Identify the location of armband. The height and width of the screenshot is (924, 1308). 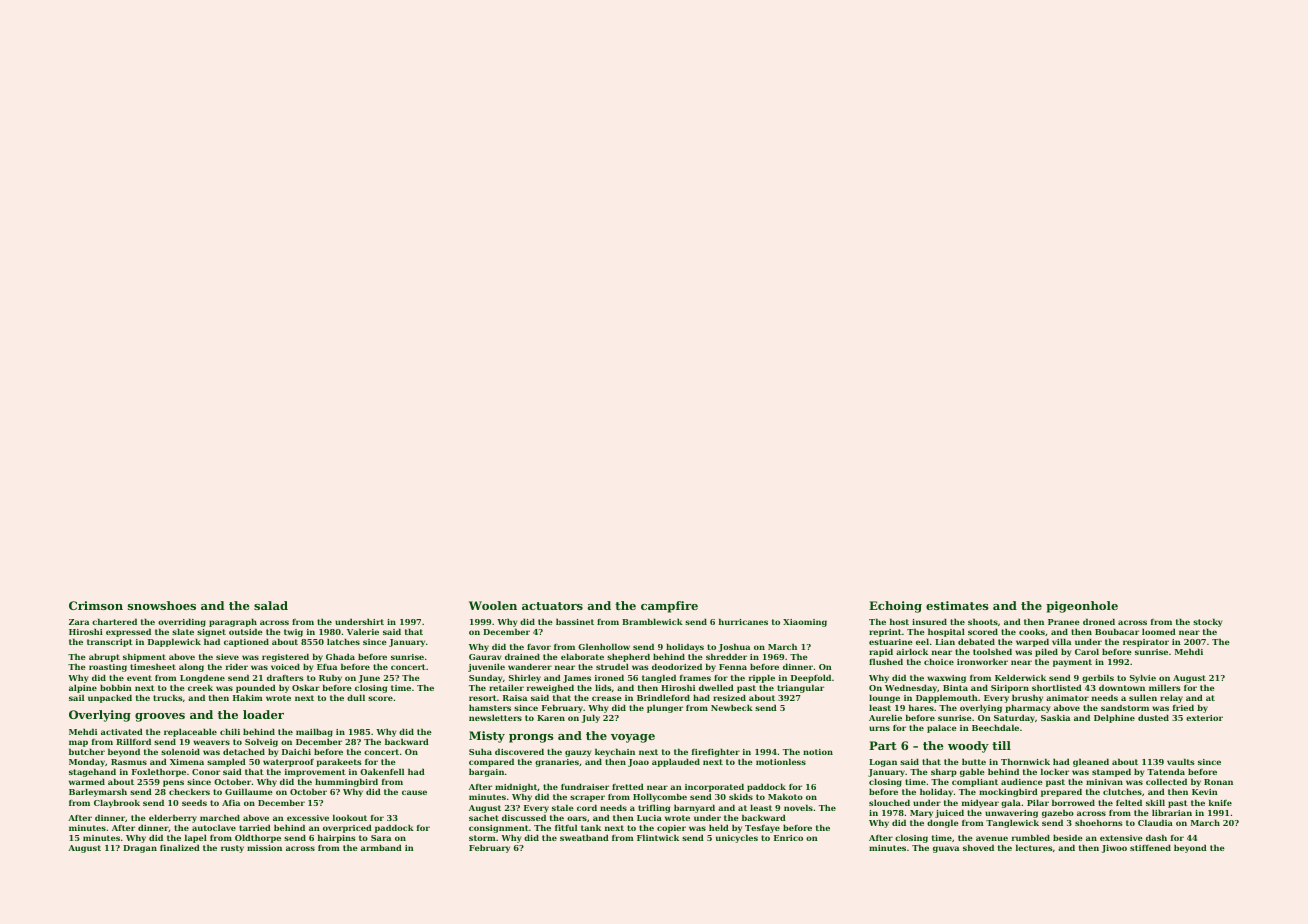
(381, 847).
